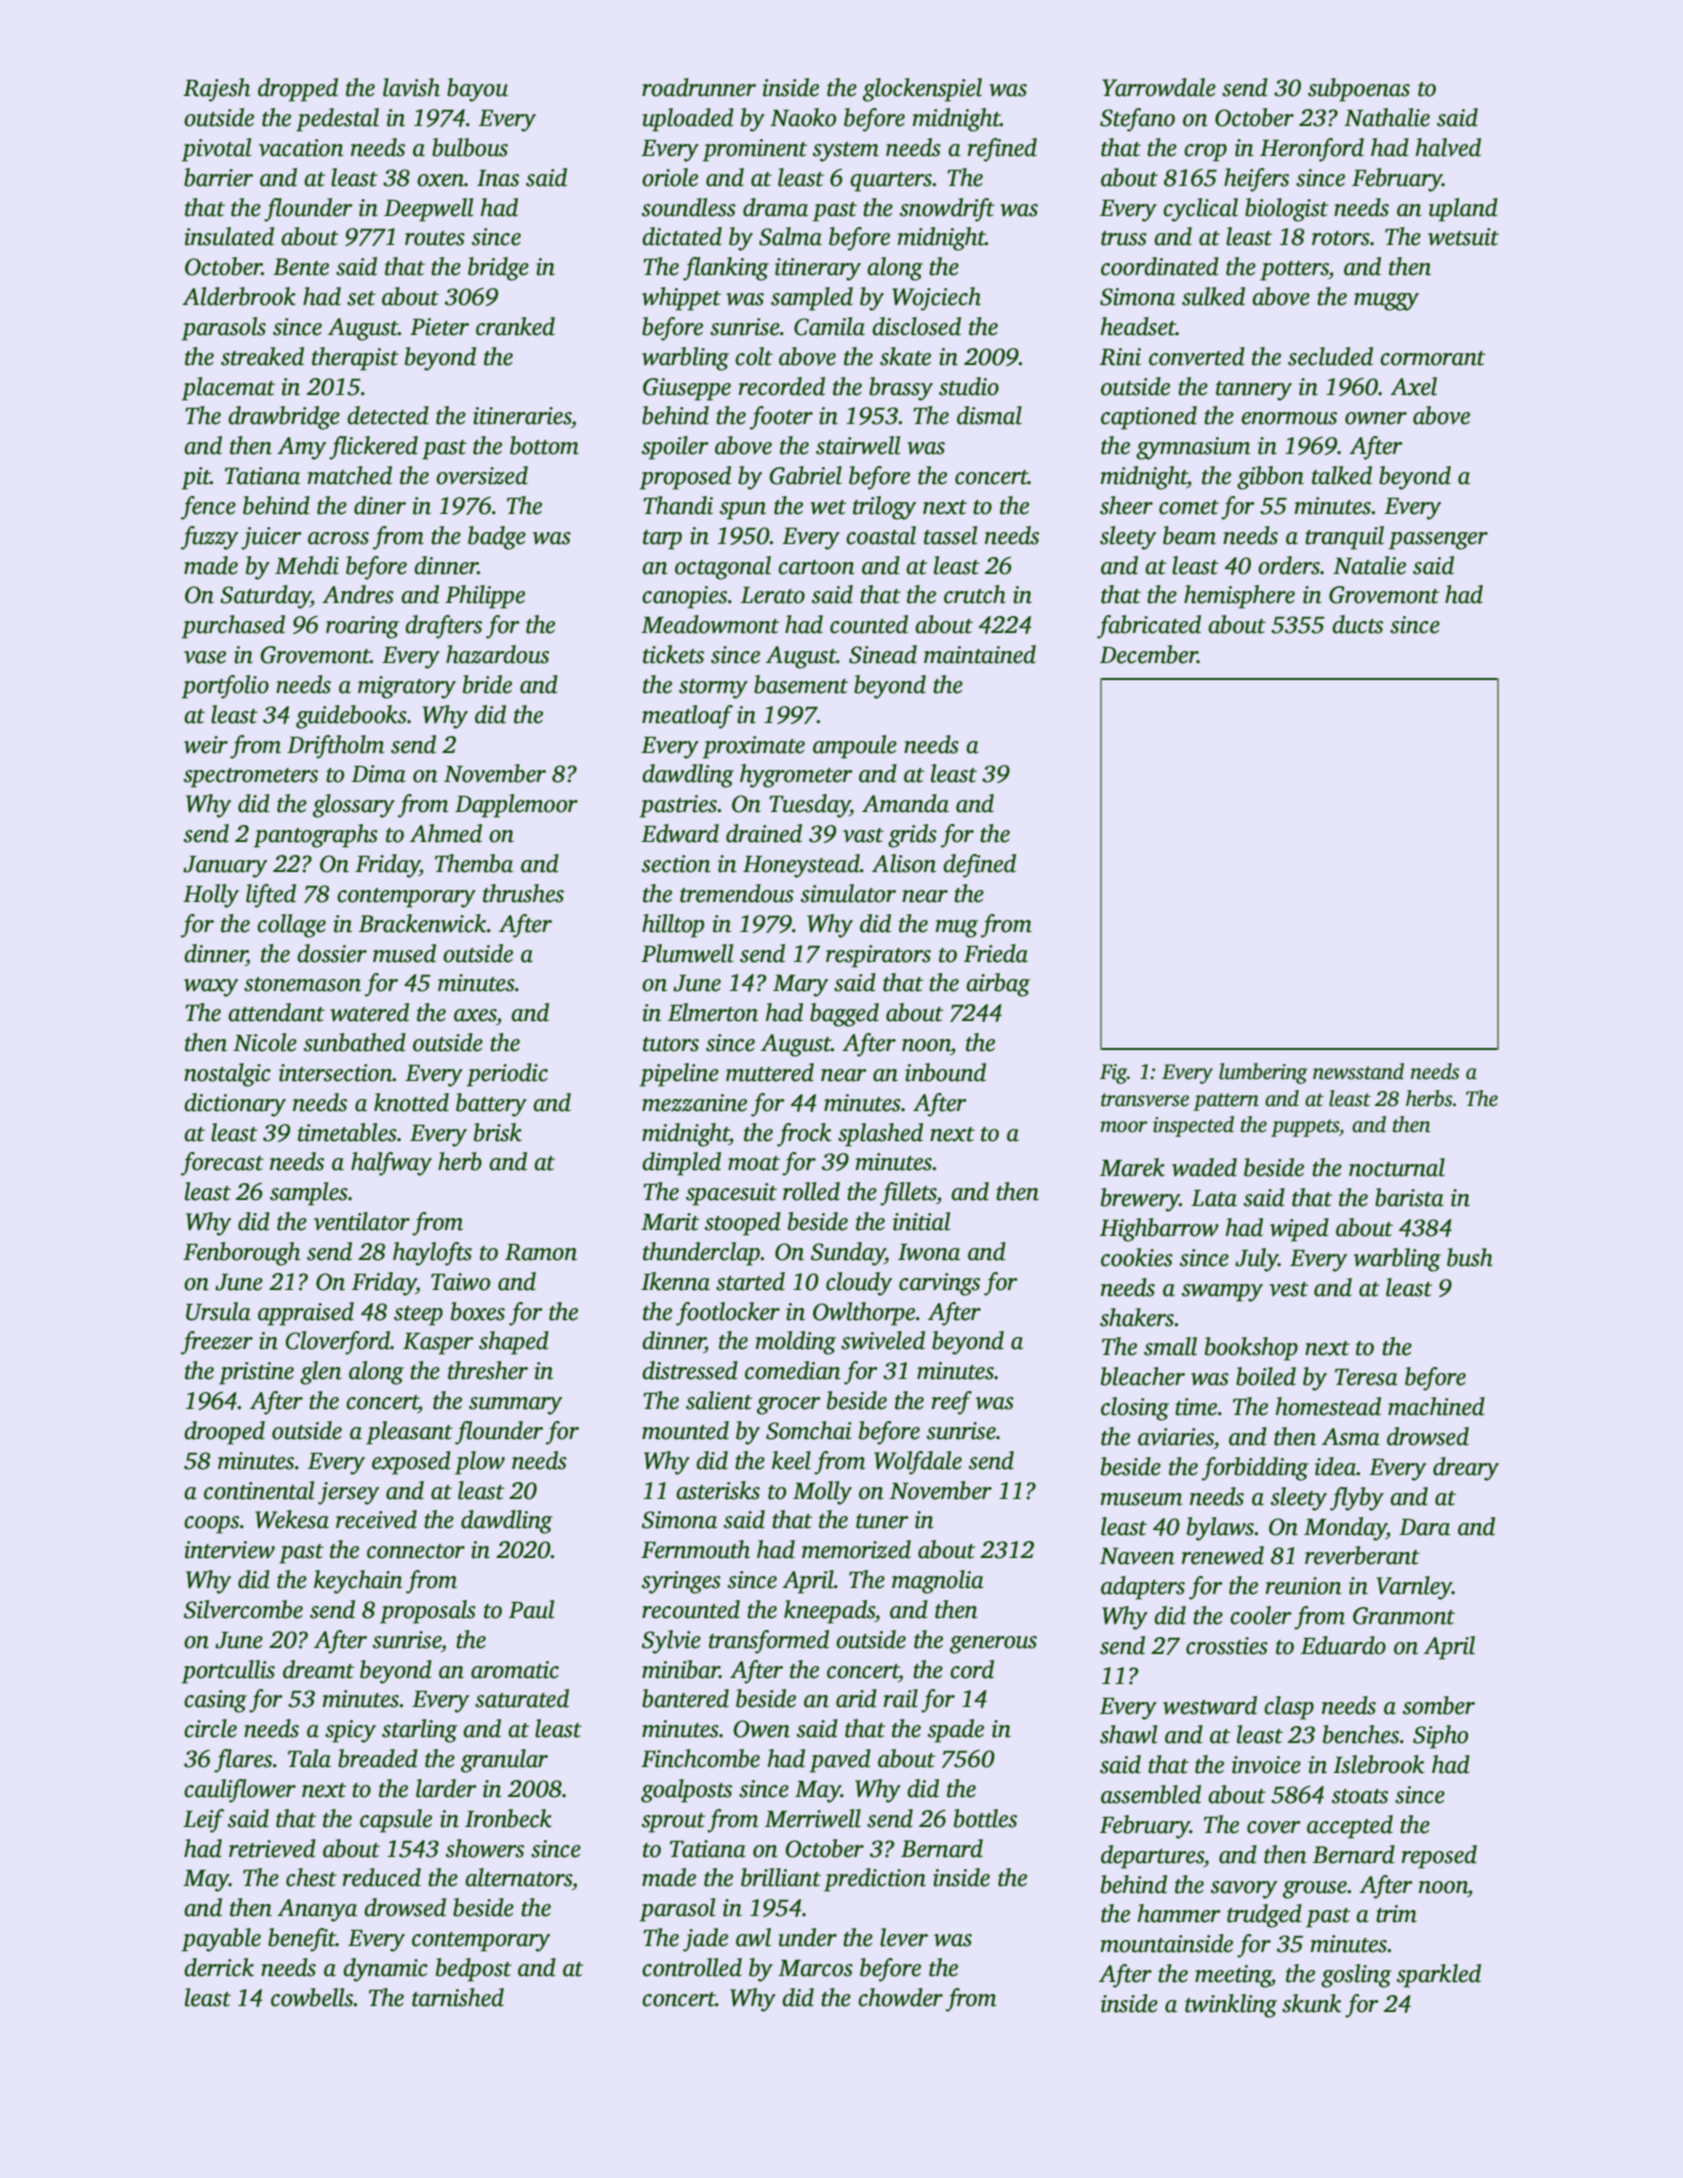 This image has height=2178, width=1683. I want to click on adapters, so click(1143, 1588).
